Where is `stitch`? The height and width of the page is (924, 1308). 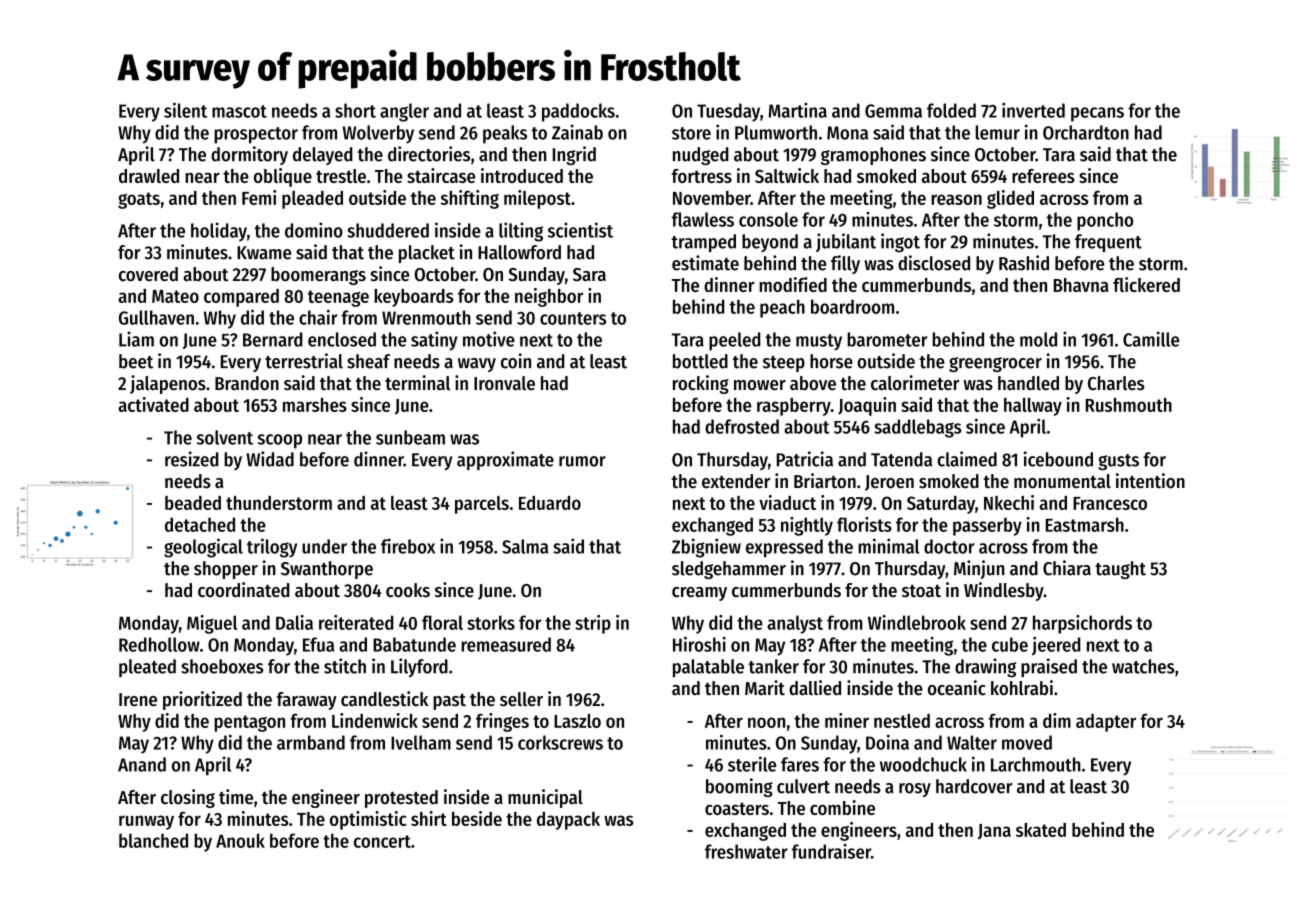
stitch is located at coordinates (345, 666).
